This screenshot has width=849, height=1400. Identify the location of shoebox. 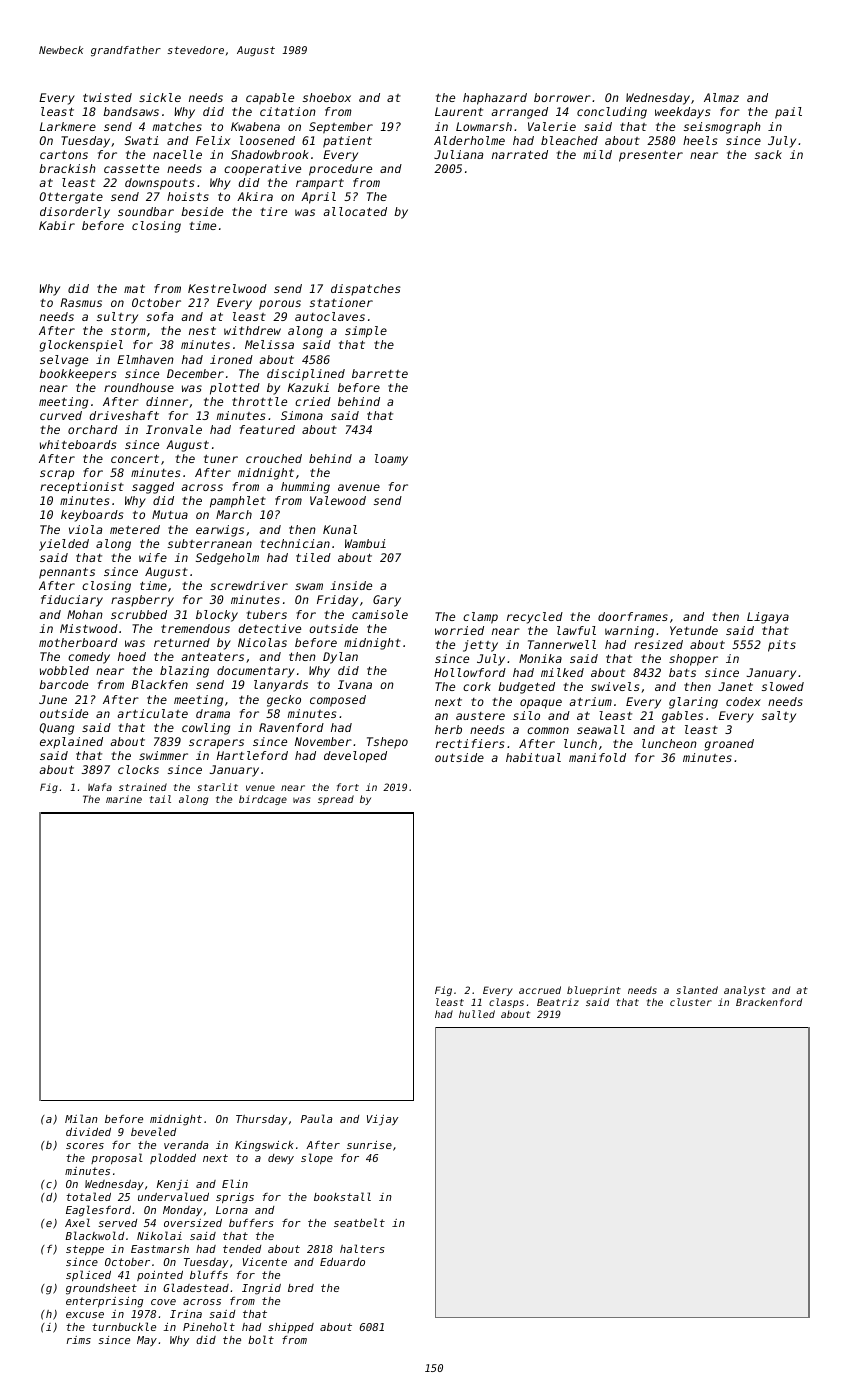
(327, 97).
